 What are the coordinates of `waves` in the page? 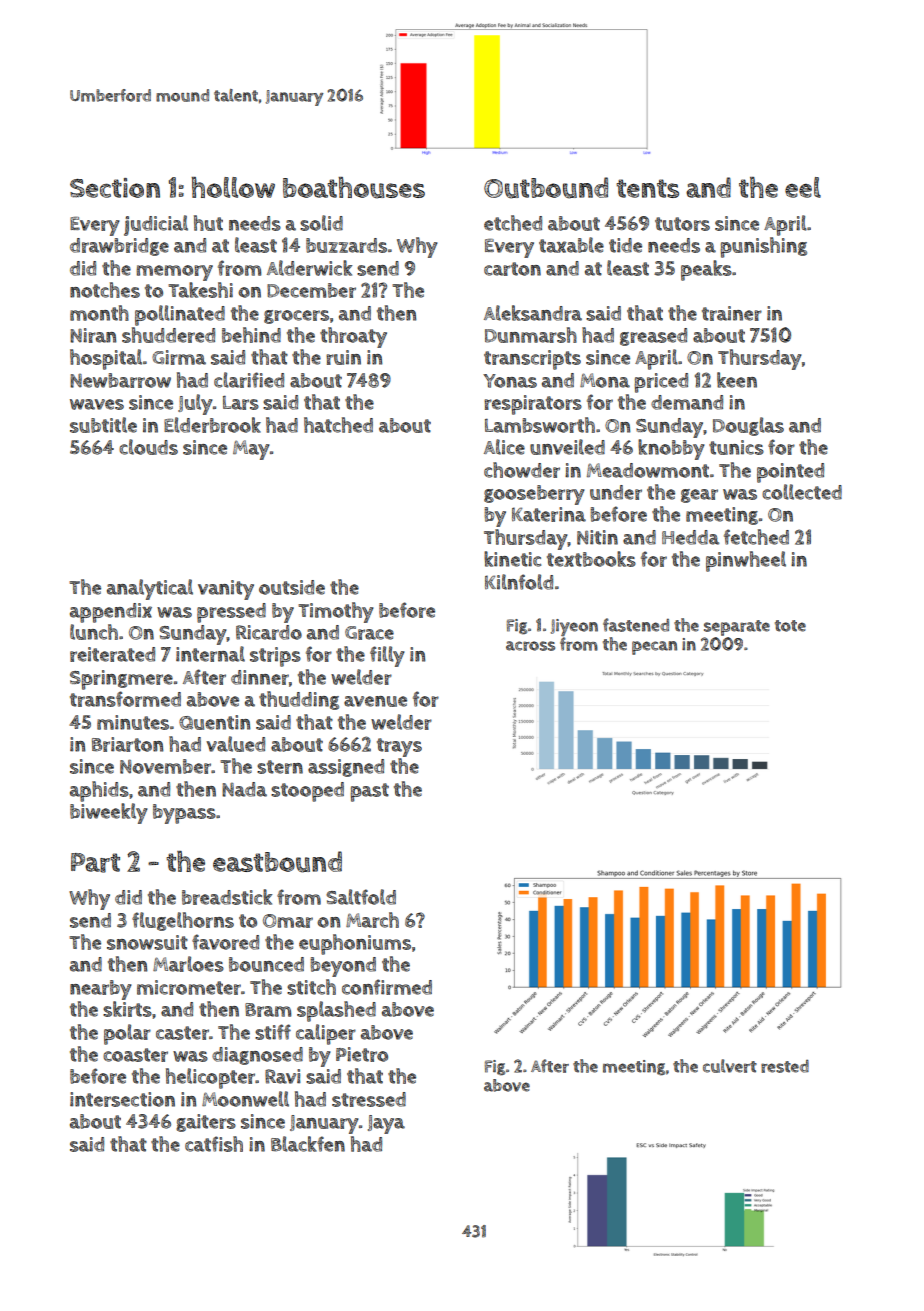 It's located at (97, 404).
